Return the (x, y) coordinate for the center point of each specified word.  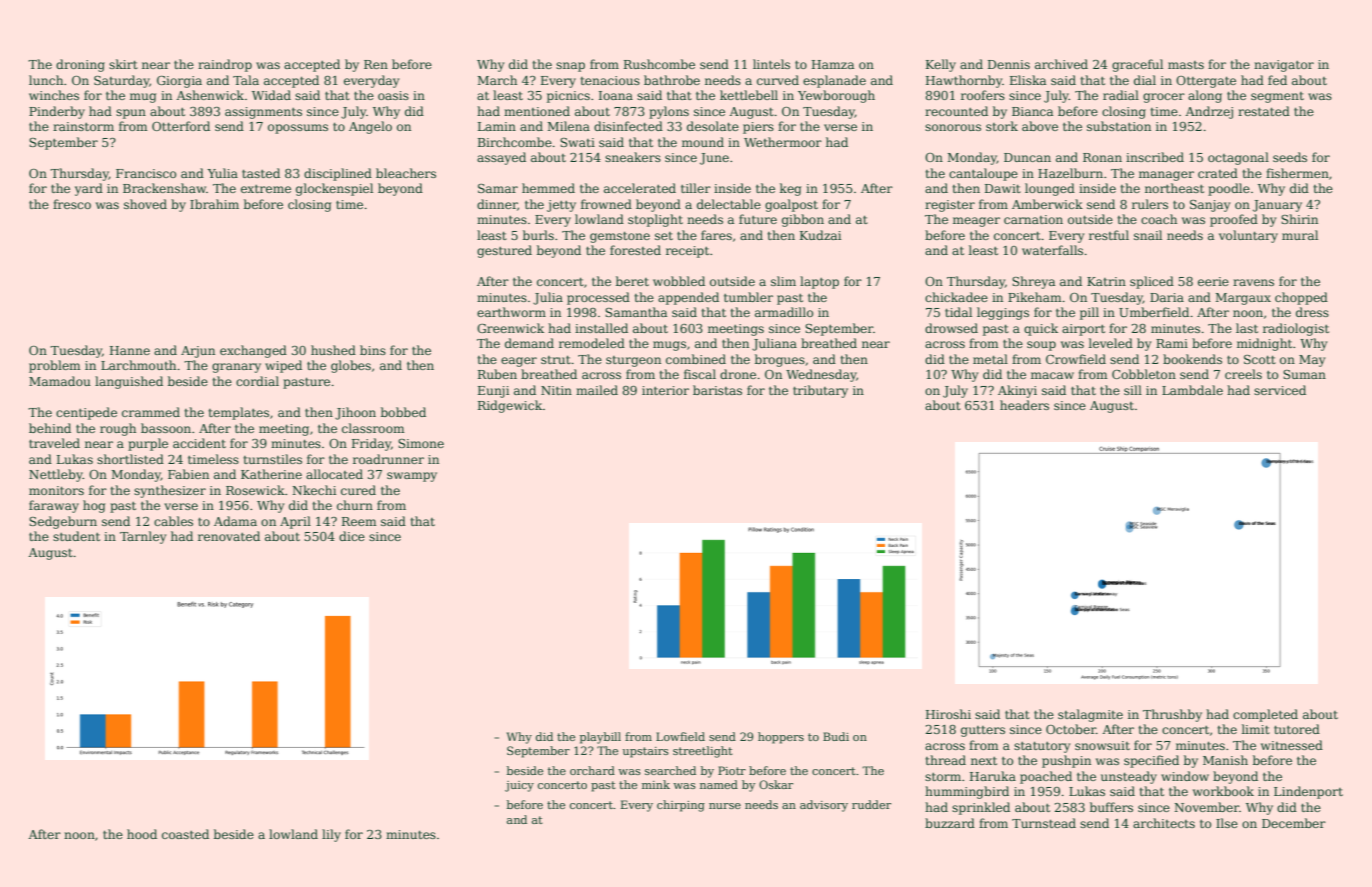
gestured (504, 251)
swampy (412, 477)
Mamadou (60, 381)
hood (142, 834)
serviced (1280, 390)
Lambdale (1192, 390)
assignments (263, 113)
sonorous (953, 127)
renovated (229, 536)
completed (1265, 715)
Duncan (1027, 157)
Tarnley (143, 537)
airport (1083, 330)
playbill (600, 738)
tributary (820, 391)
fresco (72, 204)
